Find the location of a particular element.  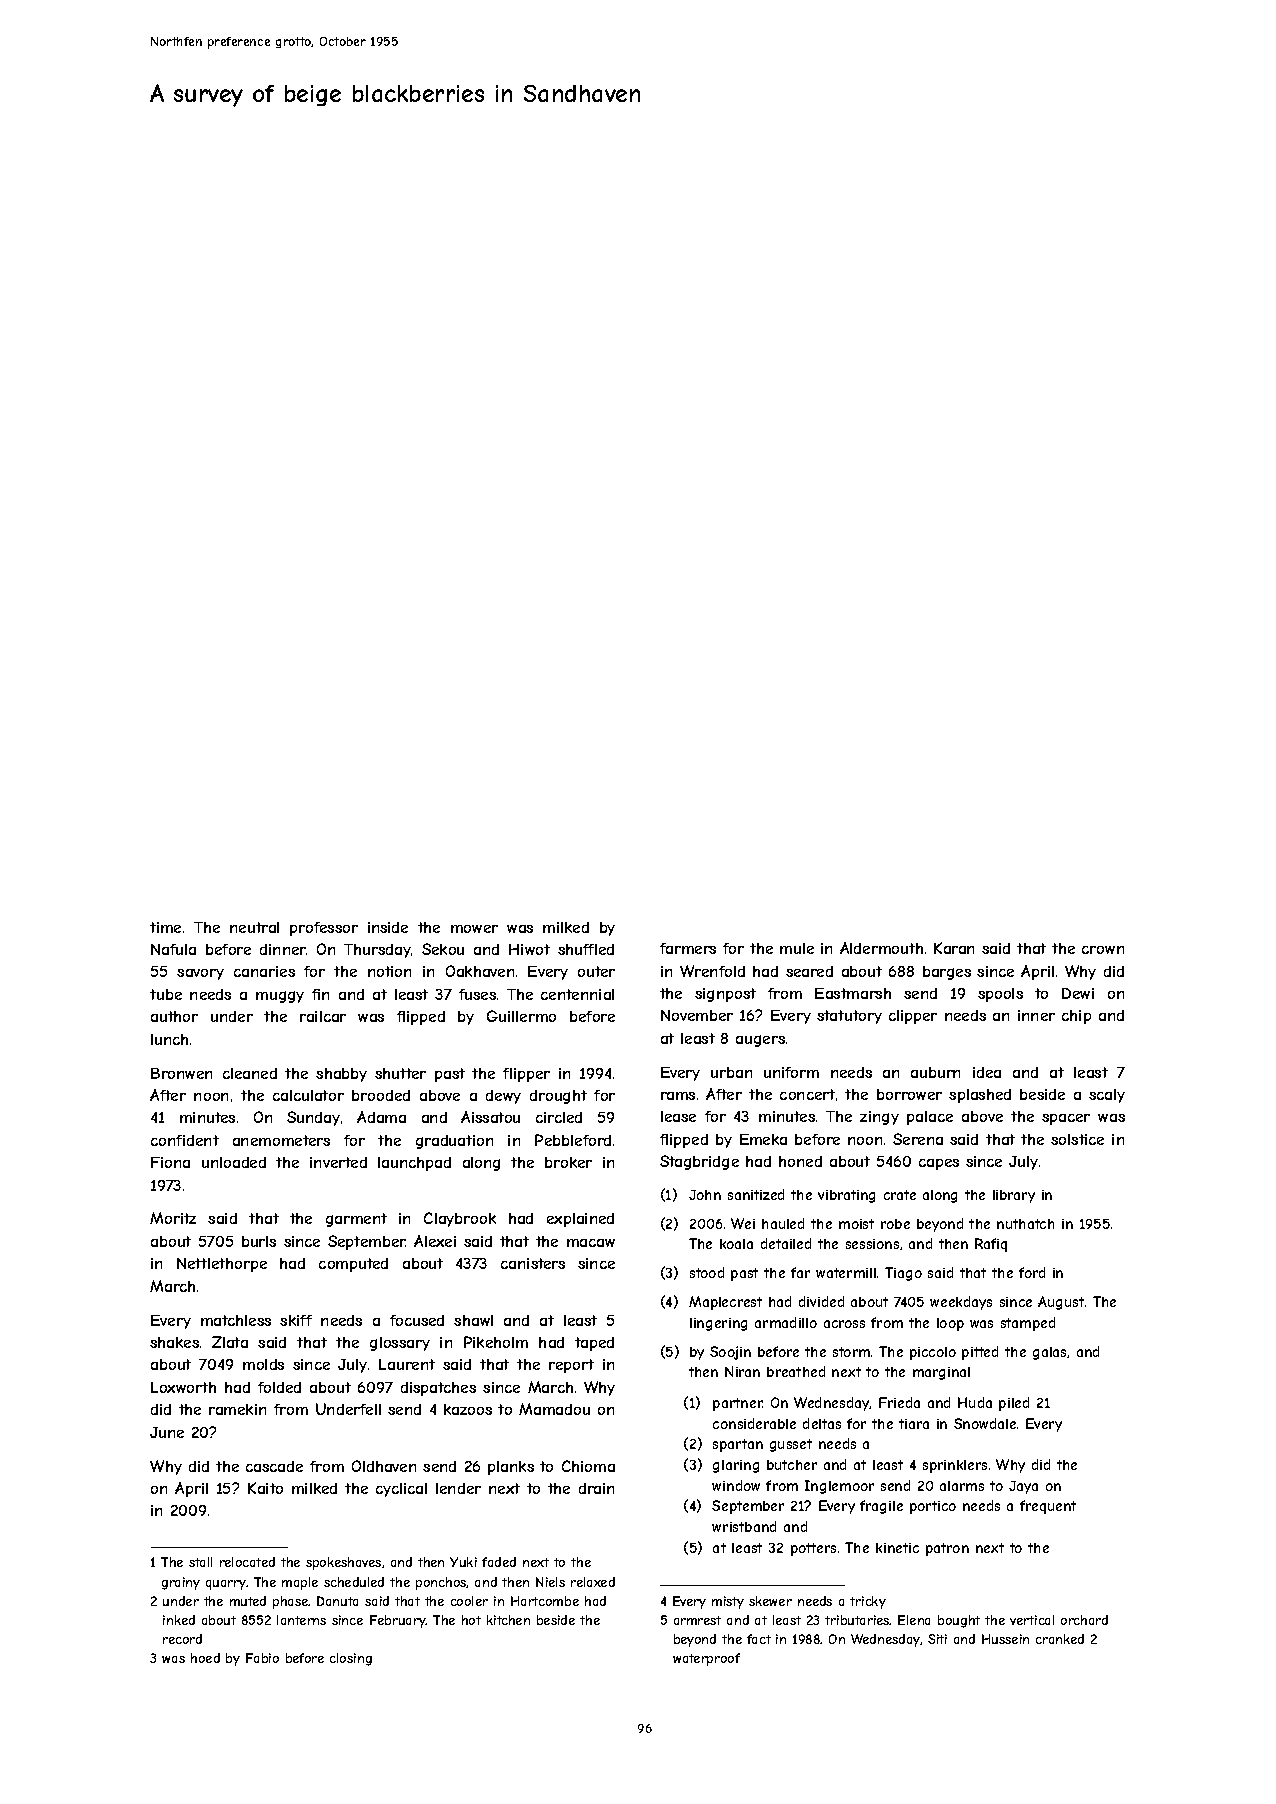

Mamadou is located at coordinates (554, 1409).
